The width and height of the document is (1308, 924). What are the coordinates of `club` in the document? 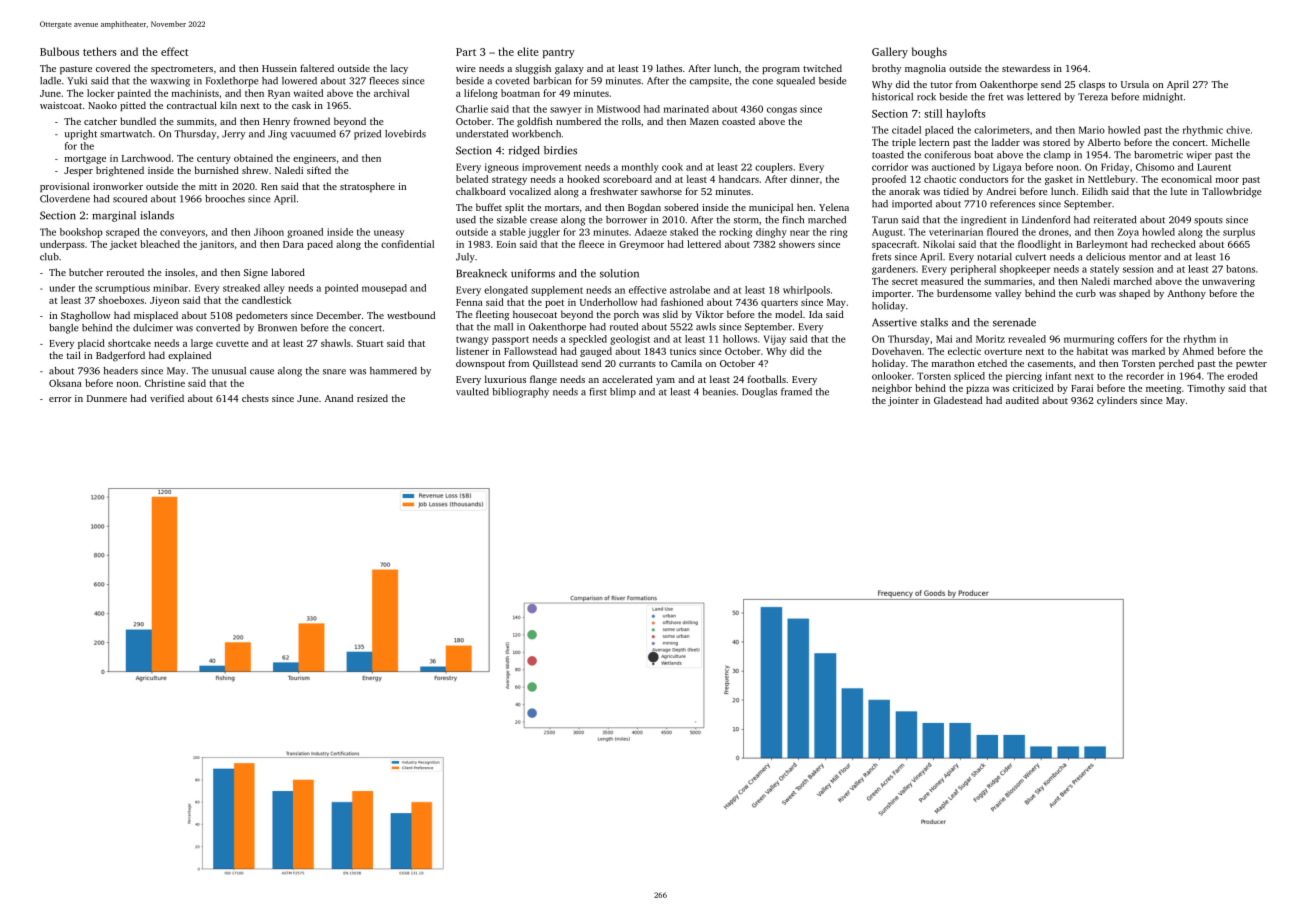 It's located at (49, 257).
